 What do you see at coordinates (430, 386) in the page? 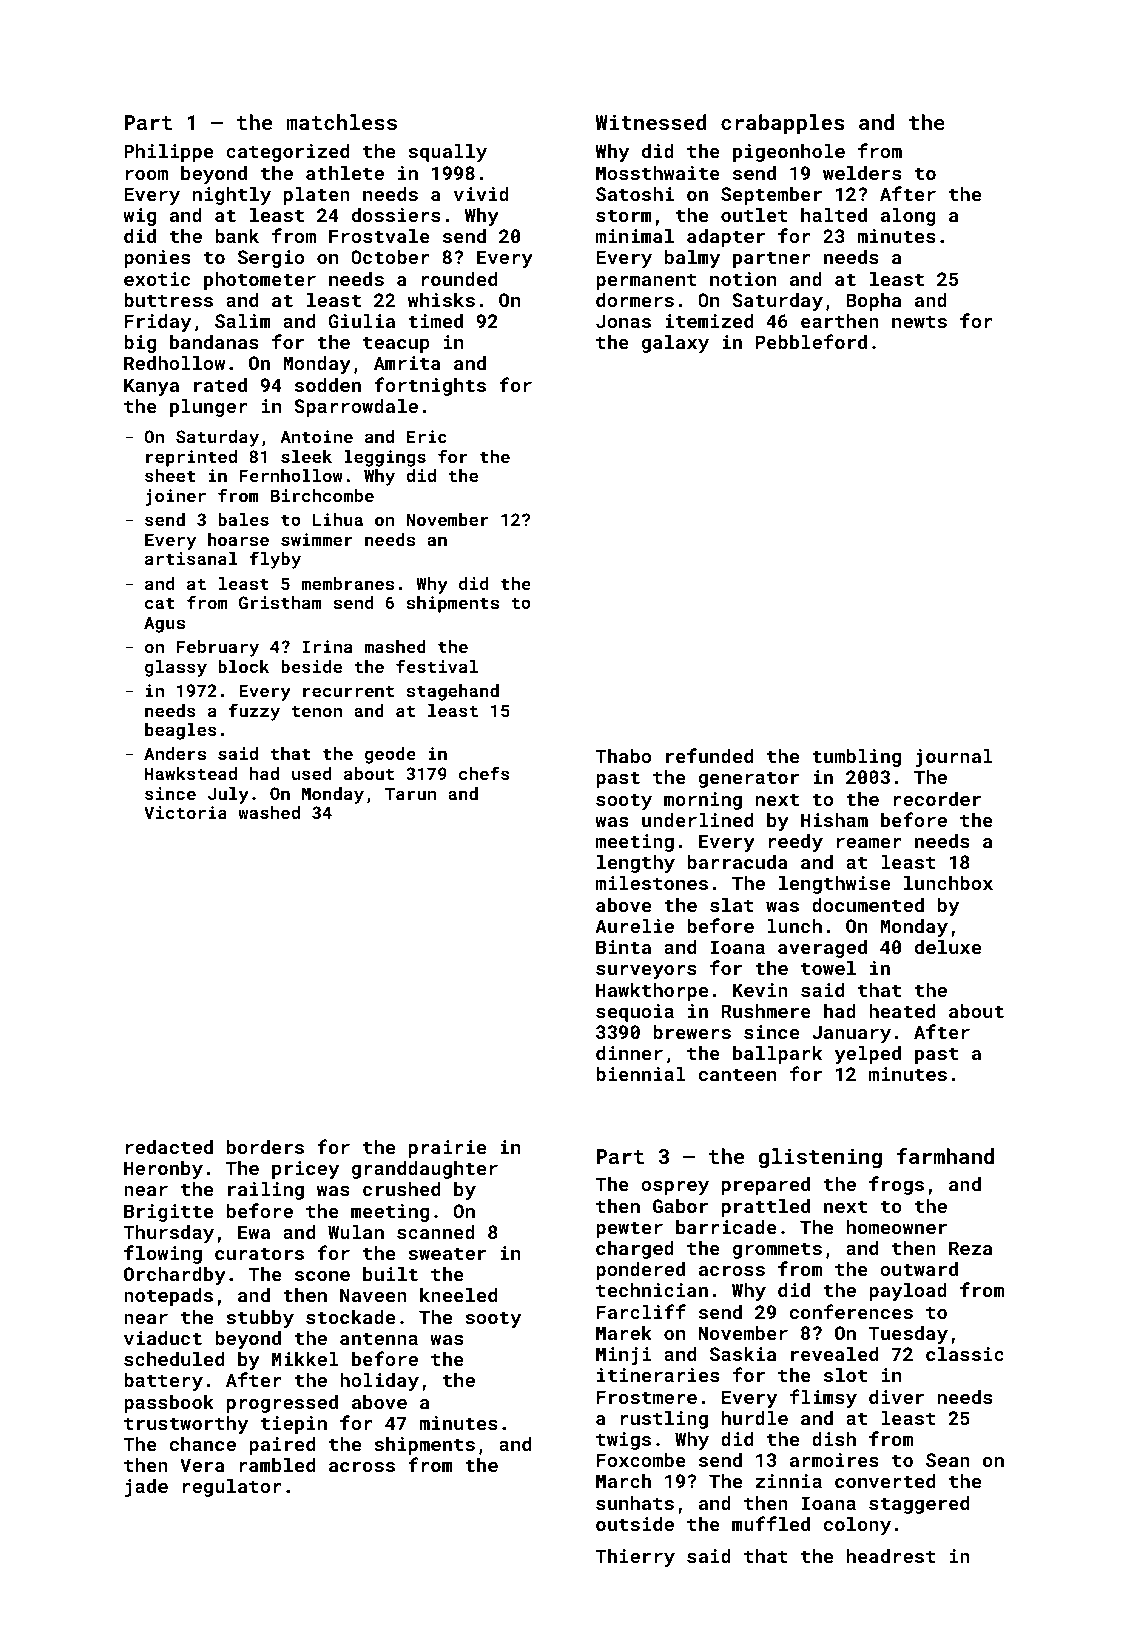
I see `fortnights` at bounding box center [430, 386].
